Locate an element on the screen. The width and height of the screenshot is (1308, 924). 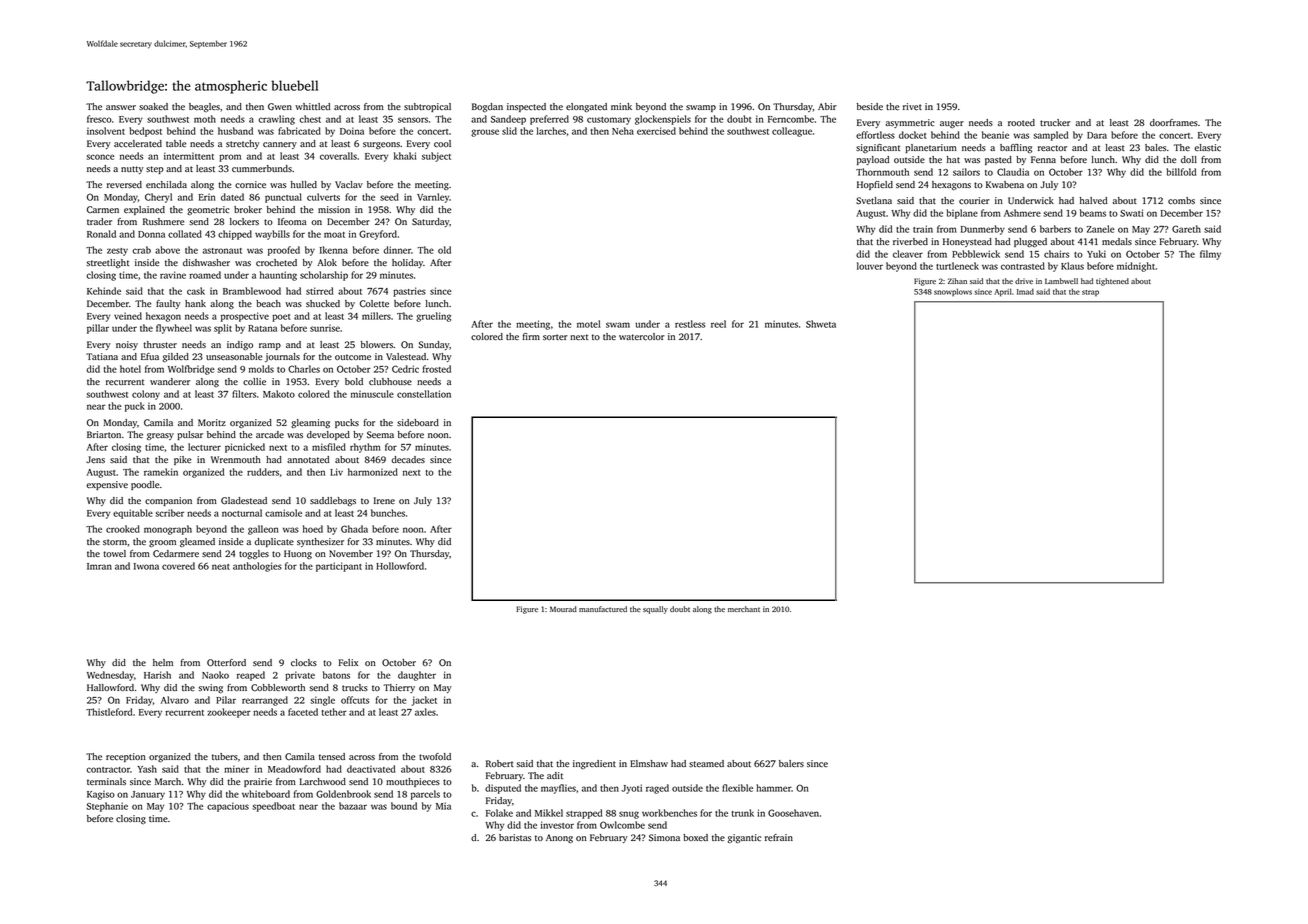
insolvent is located at coordinates (106, 131).
